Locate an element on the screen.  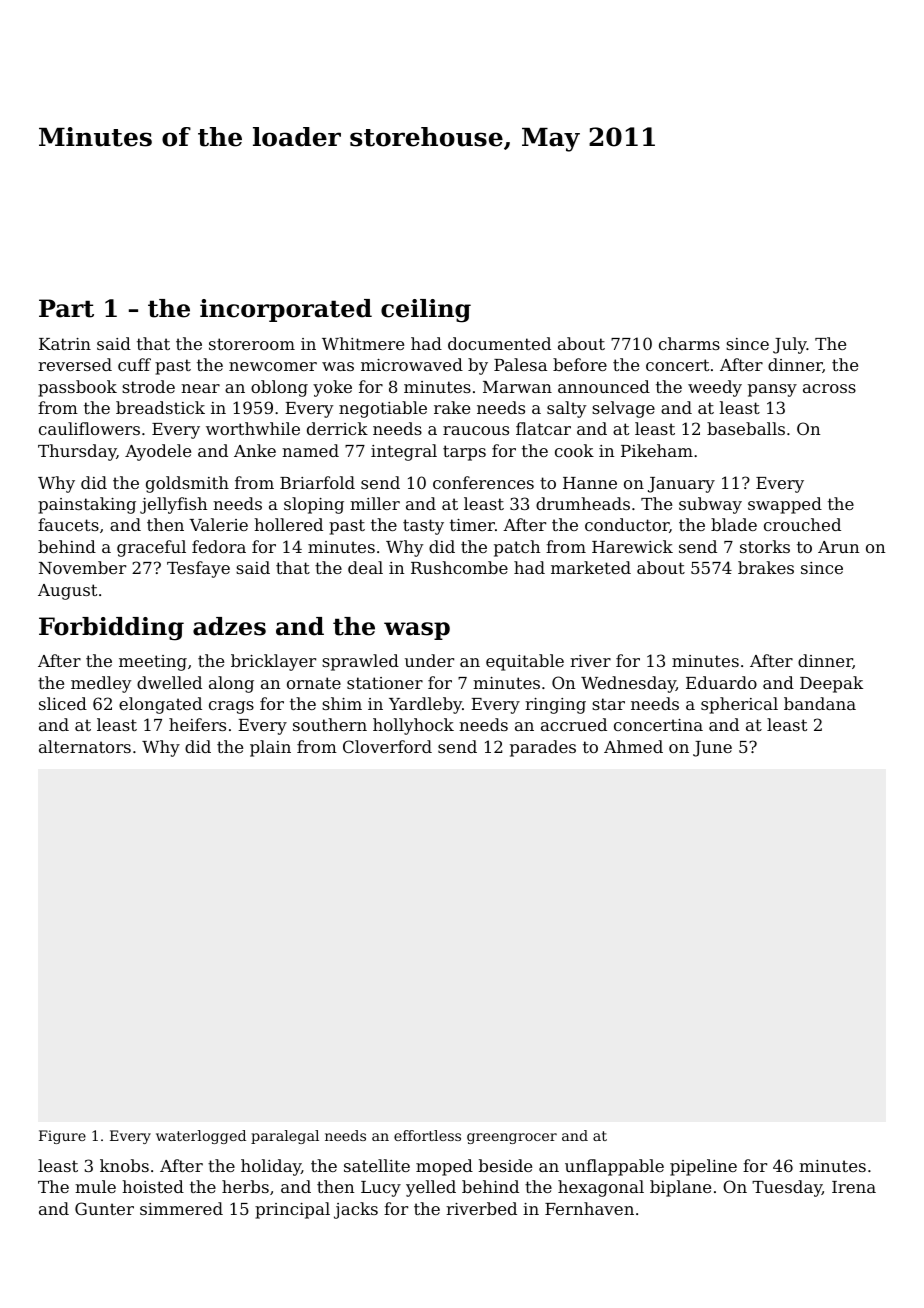
before is located at coordinates (580, 364).
